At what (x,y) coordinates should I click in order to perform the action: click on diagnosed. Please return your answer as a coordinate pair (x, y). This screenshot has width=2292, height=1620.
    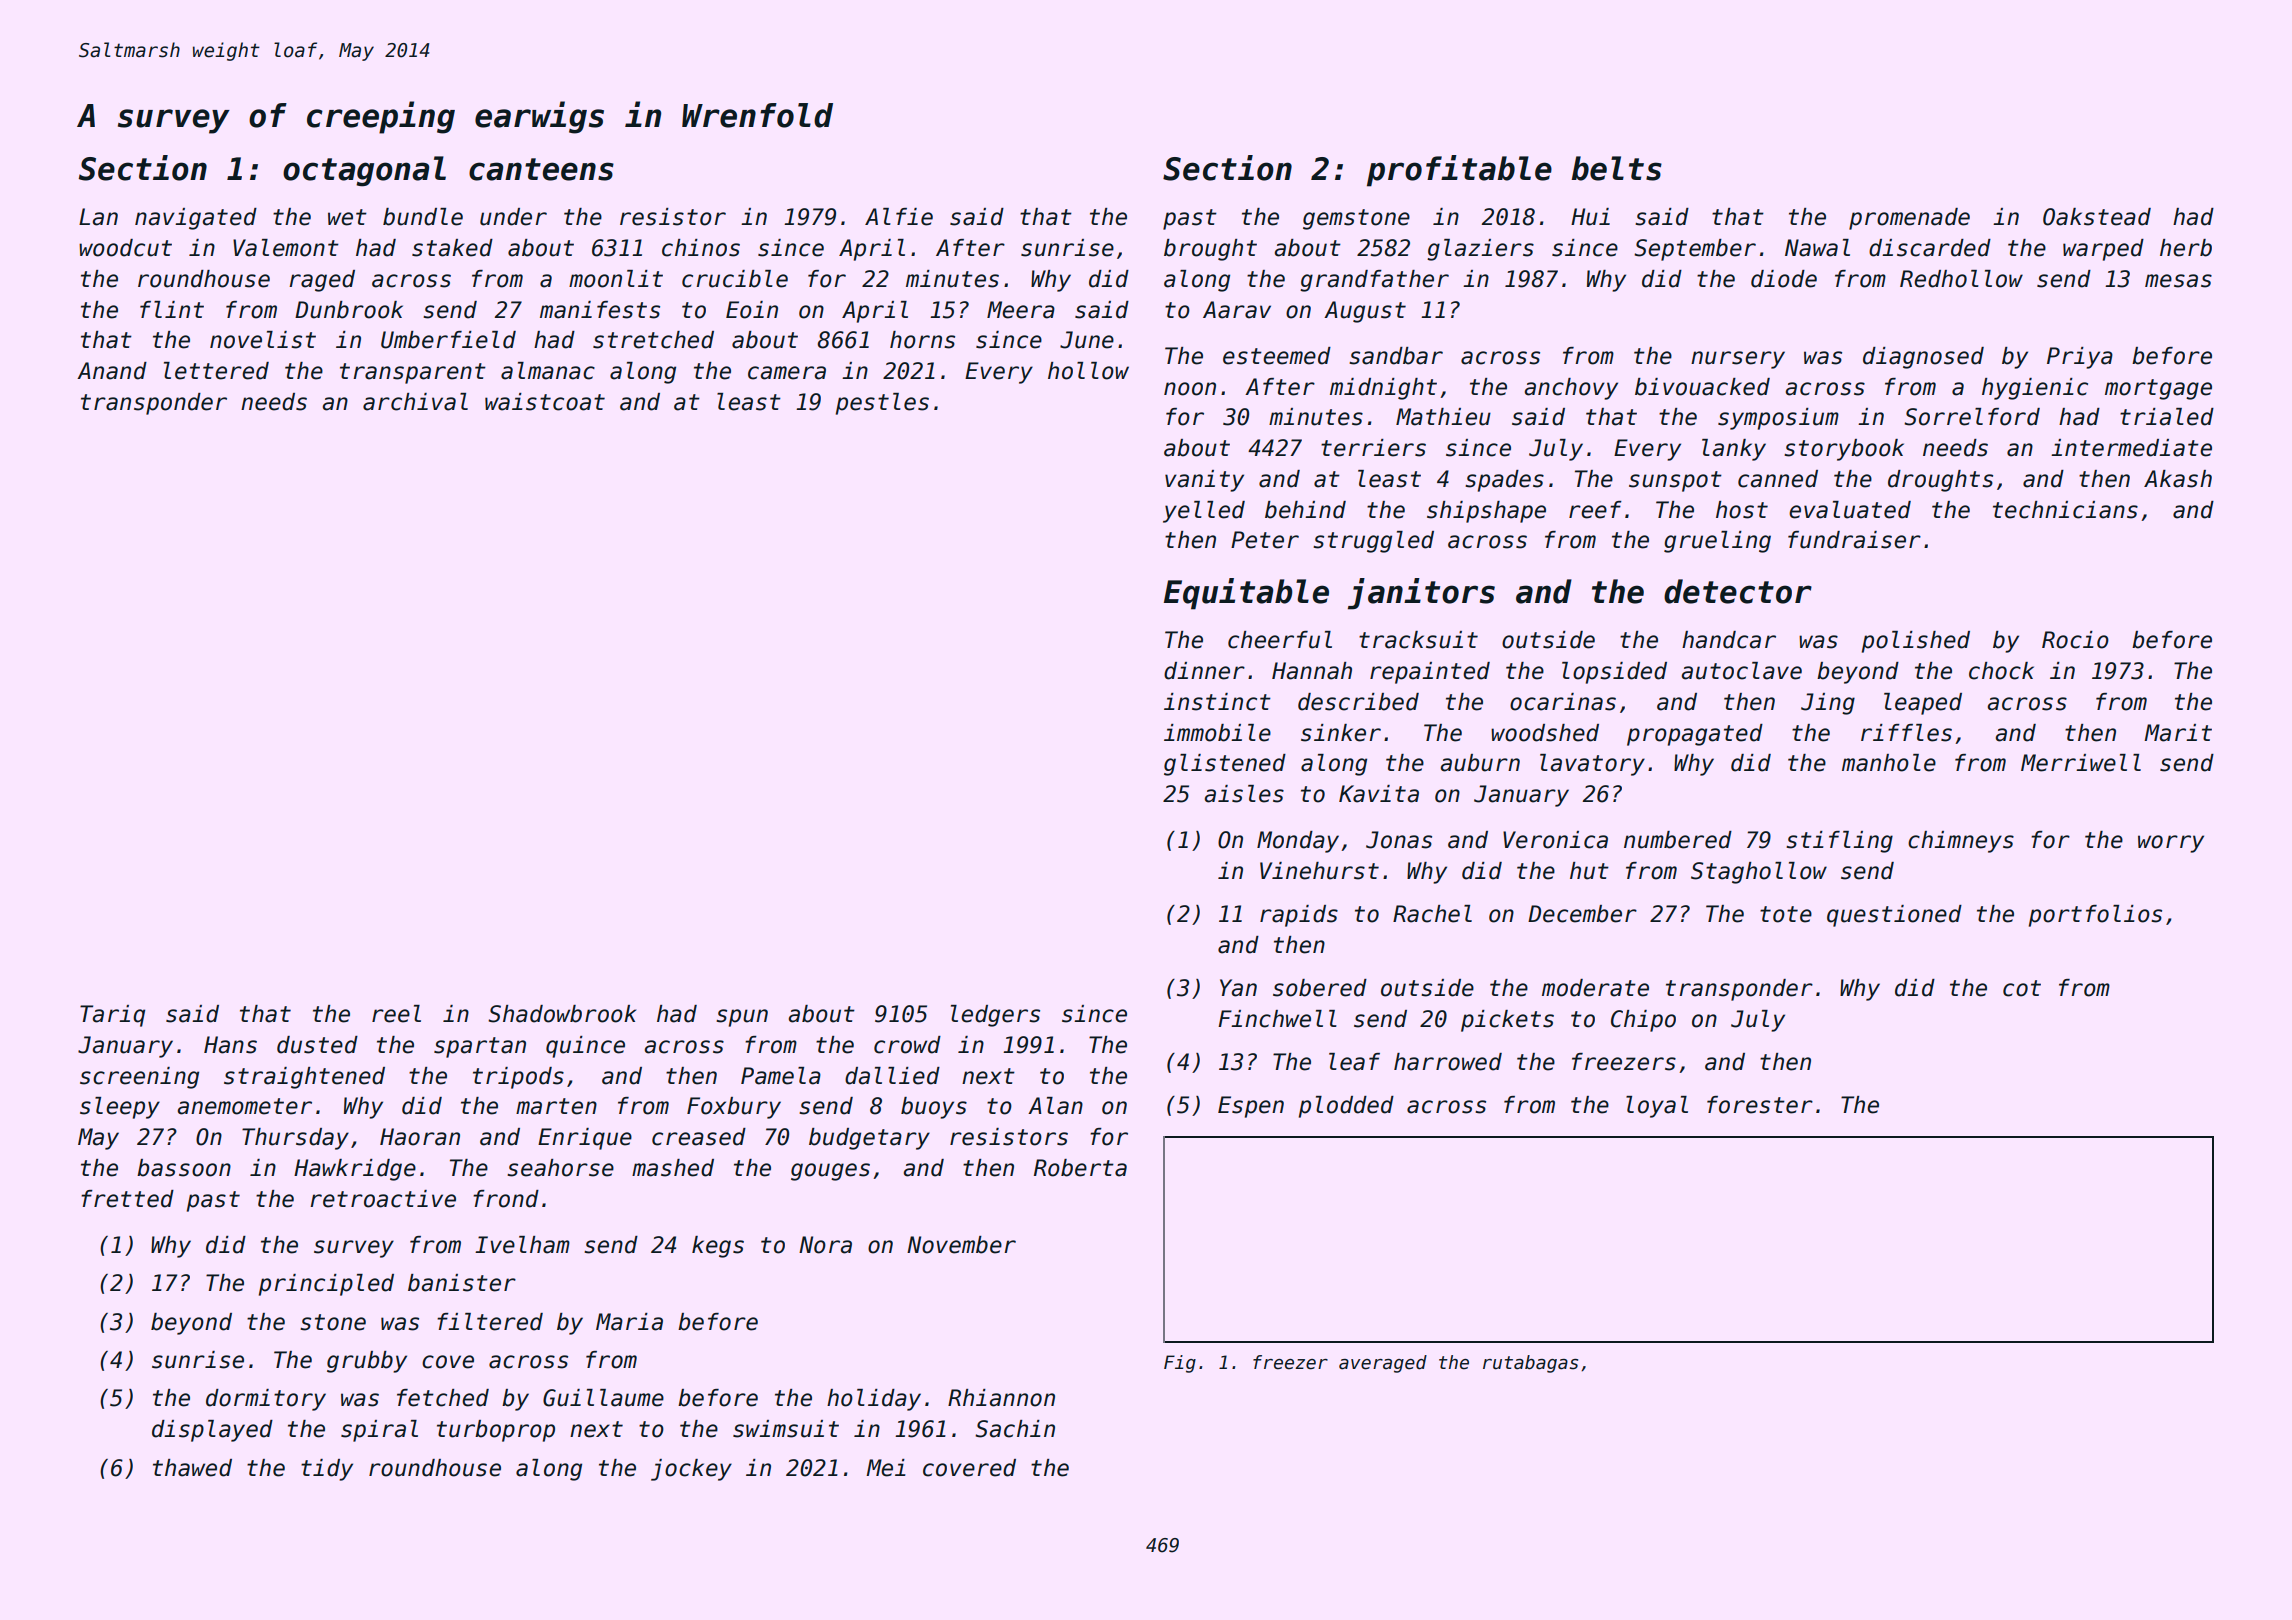
    Looking at the image, I should click on (1923, 358).
